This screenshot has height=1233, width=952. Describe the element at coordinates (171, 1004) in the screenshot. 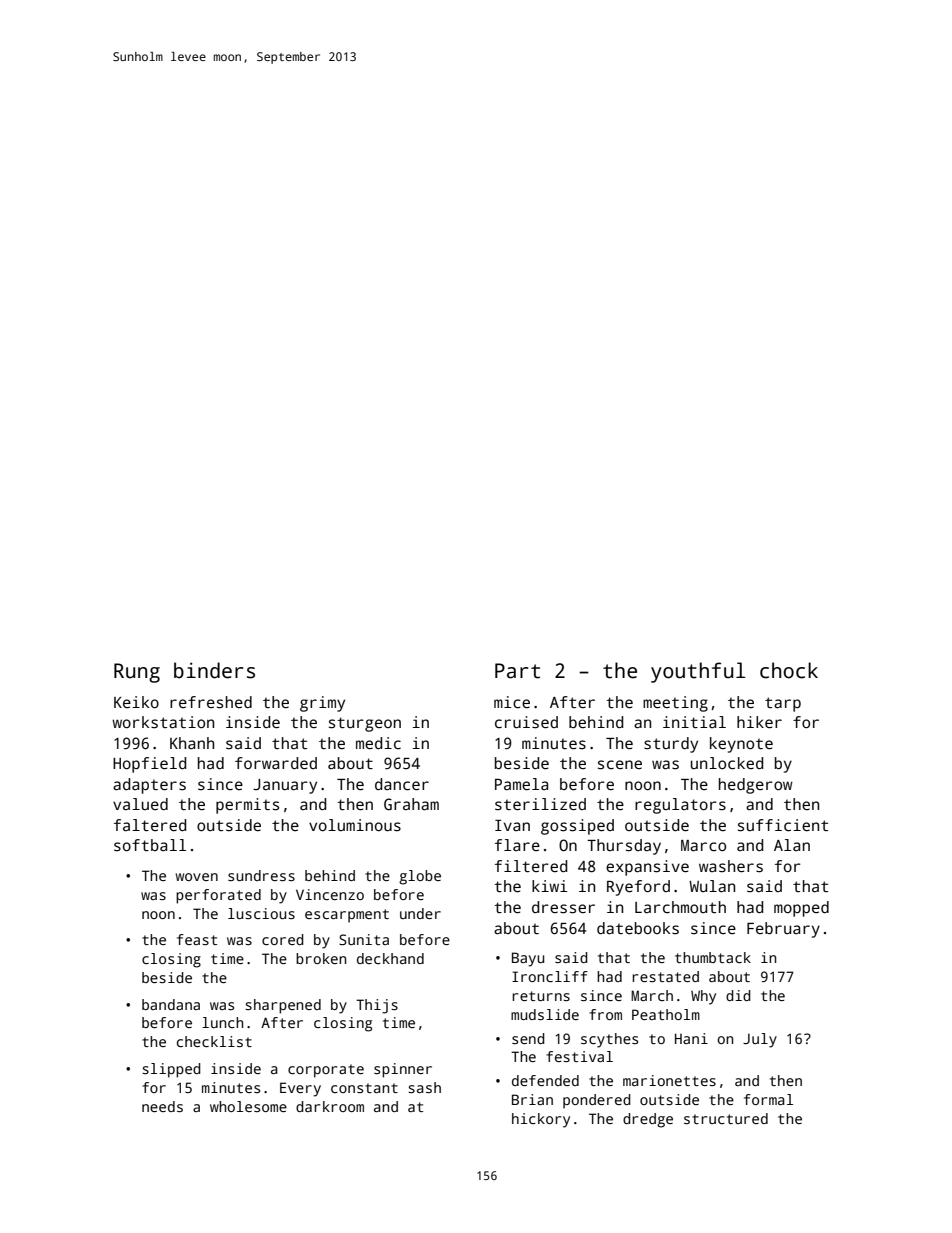

I see `bandana` at that location.
